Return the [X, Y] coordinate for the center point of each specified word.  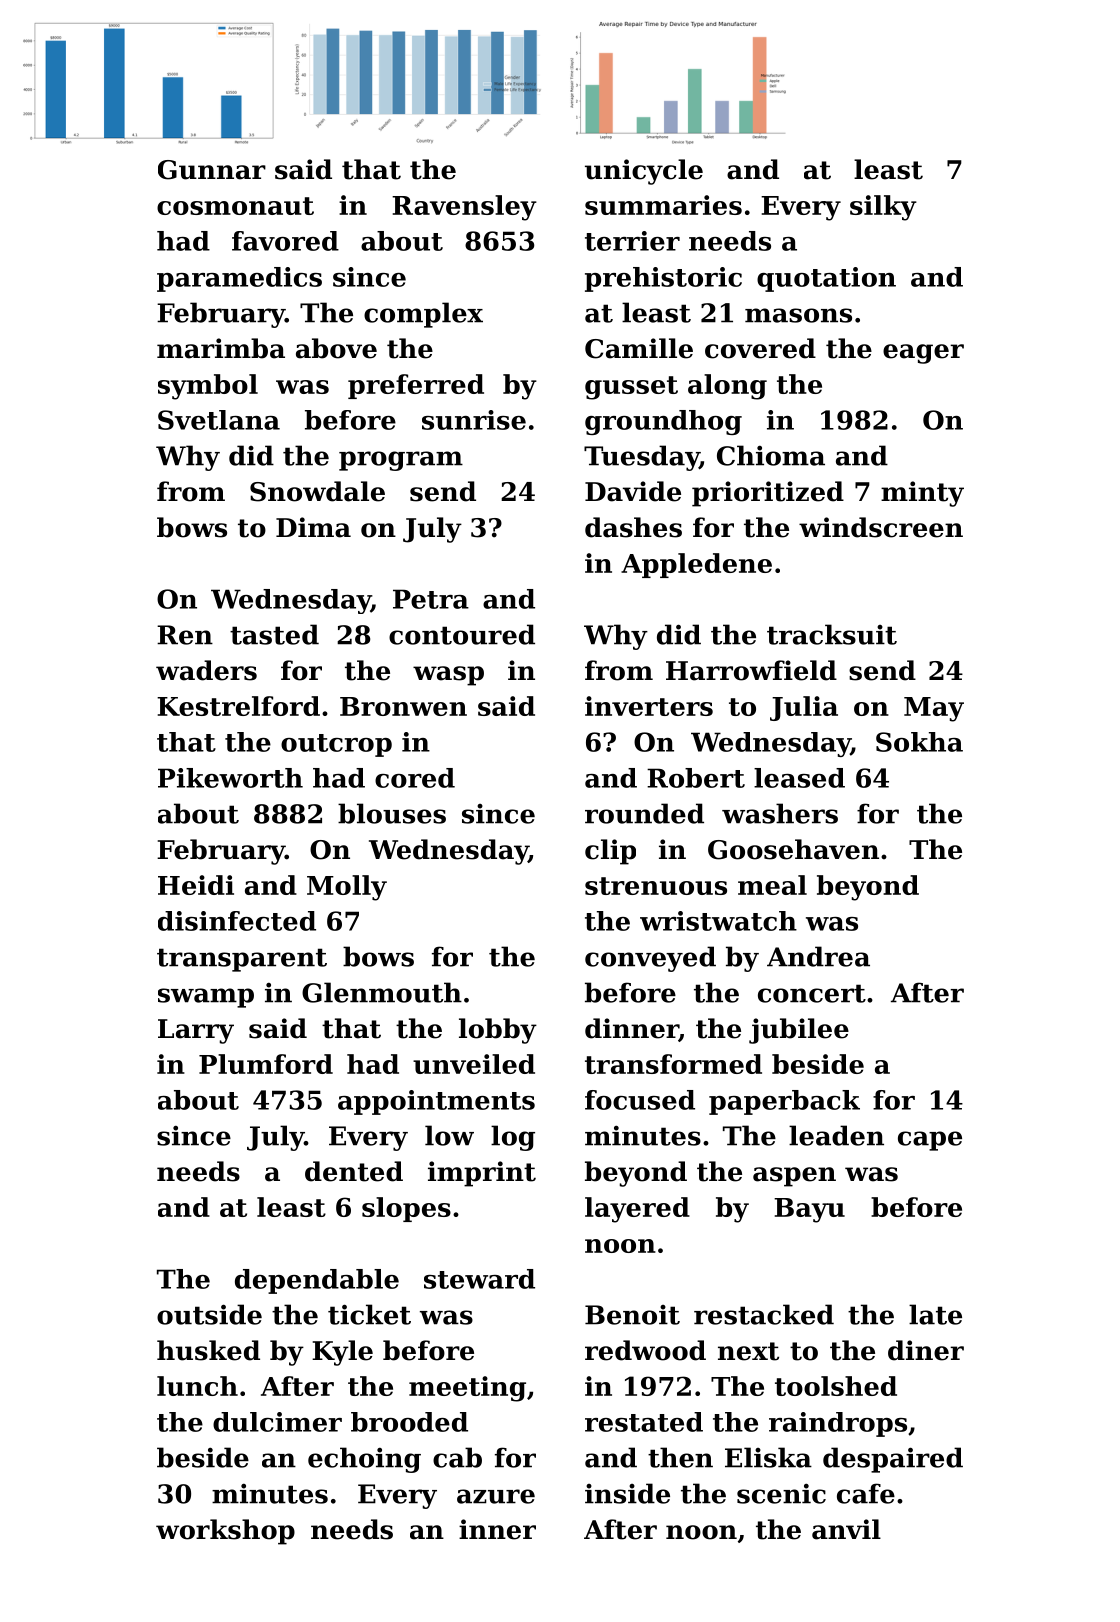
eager [923, 354]
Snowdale [317, 491]
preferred [416, 386]
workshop [225, 1532]
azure [496, 1496]
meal [772, 885]
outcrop [336, 745]
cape [930, 1141]
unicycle [644, 172]
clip [610, 852]
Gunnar [212, 170]
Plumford [266, 1064]
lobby [498, 1031]
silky [883, 208]
